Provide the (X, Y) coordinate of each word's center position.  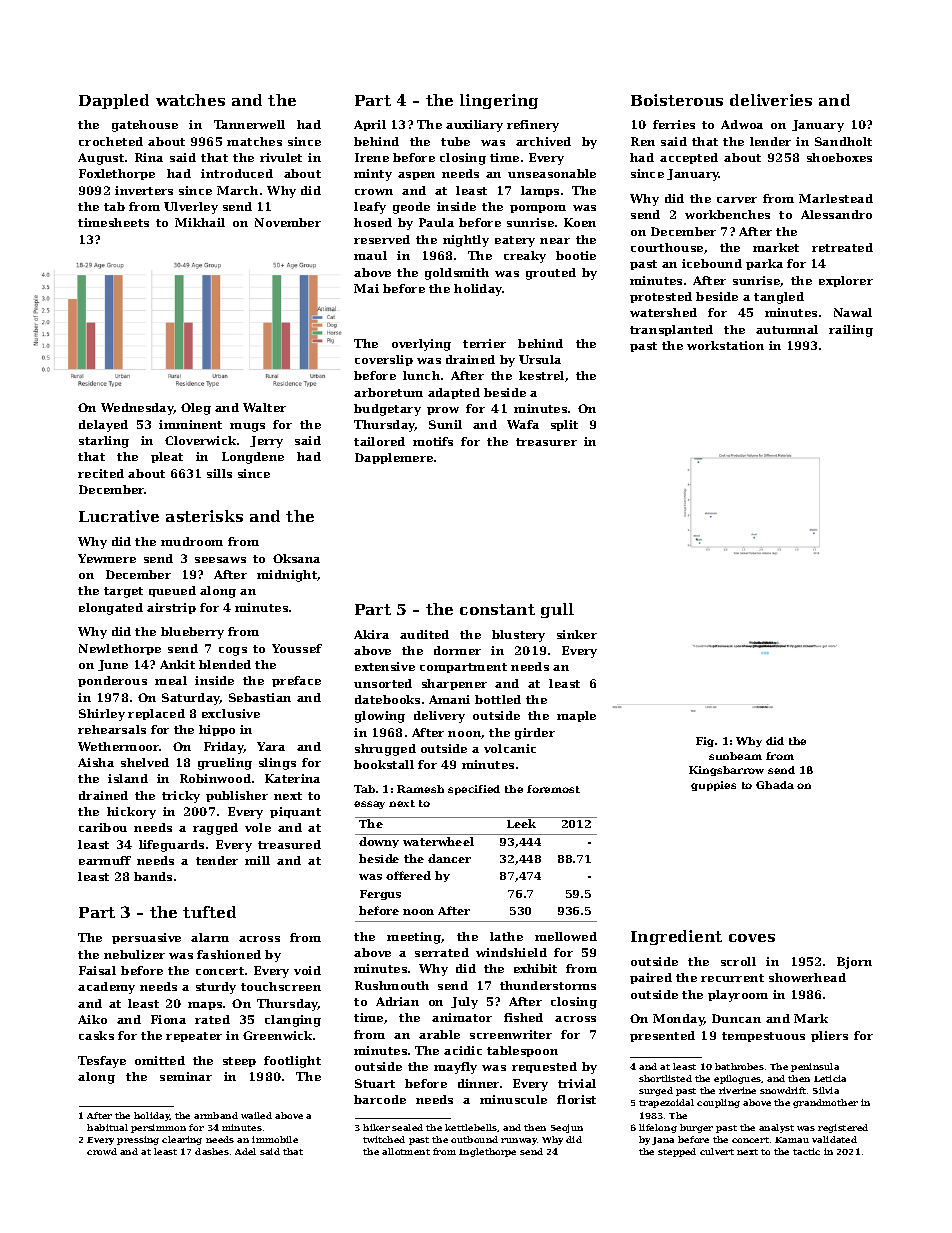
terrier (484, 343)
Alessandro (836, 214)
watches (190, 100)
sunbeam (735, 756)
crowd (102, 1151)
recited (101, 473)
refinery (533, 126)
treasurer (546, 442)
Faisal (97, 970)
